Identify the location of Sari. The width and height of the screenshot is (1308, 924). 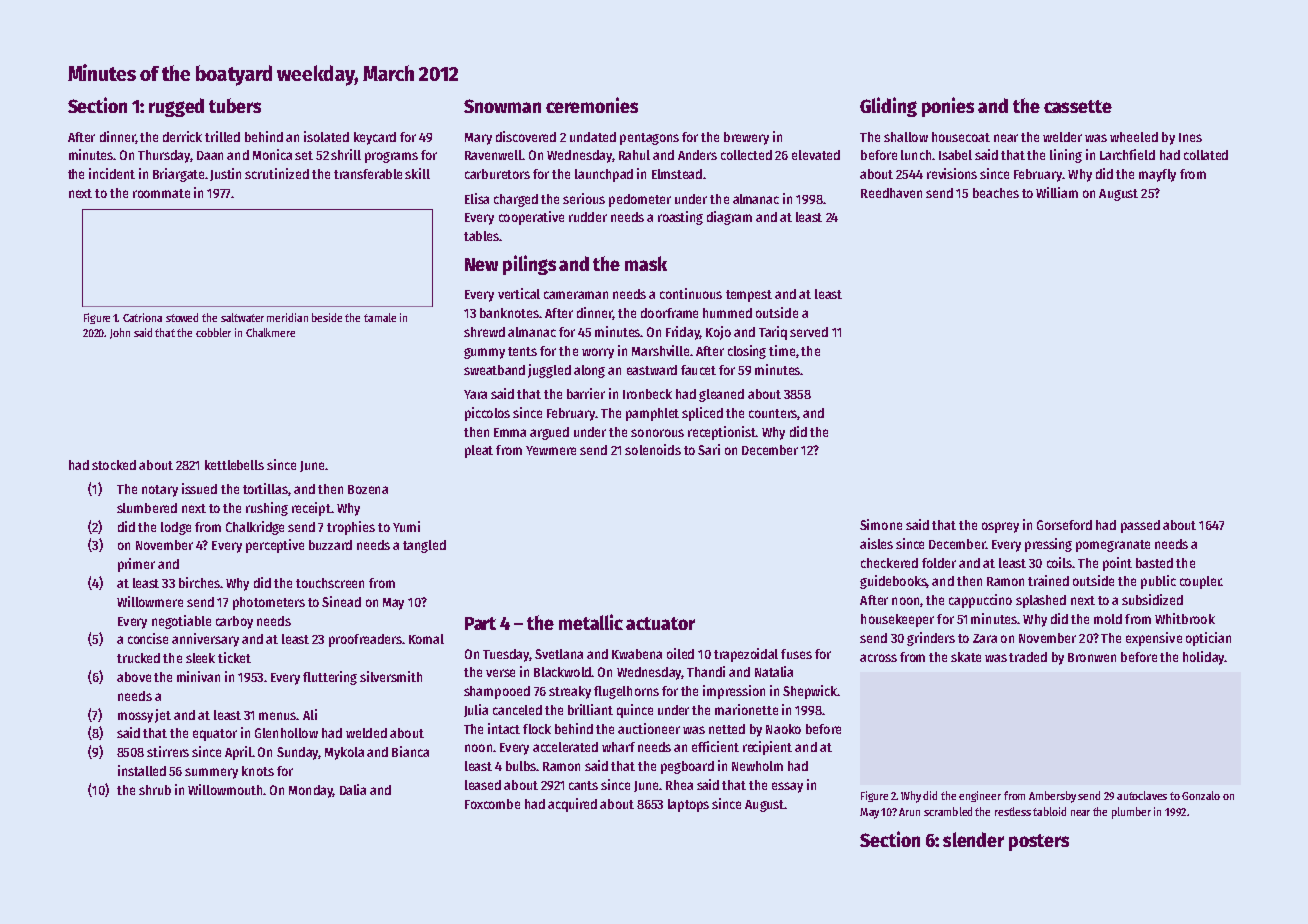
(709, 449).
